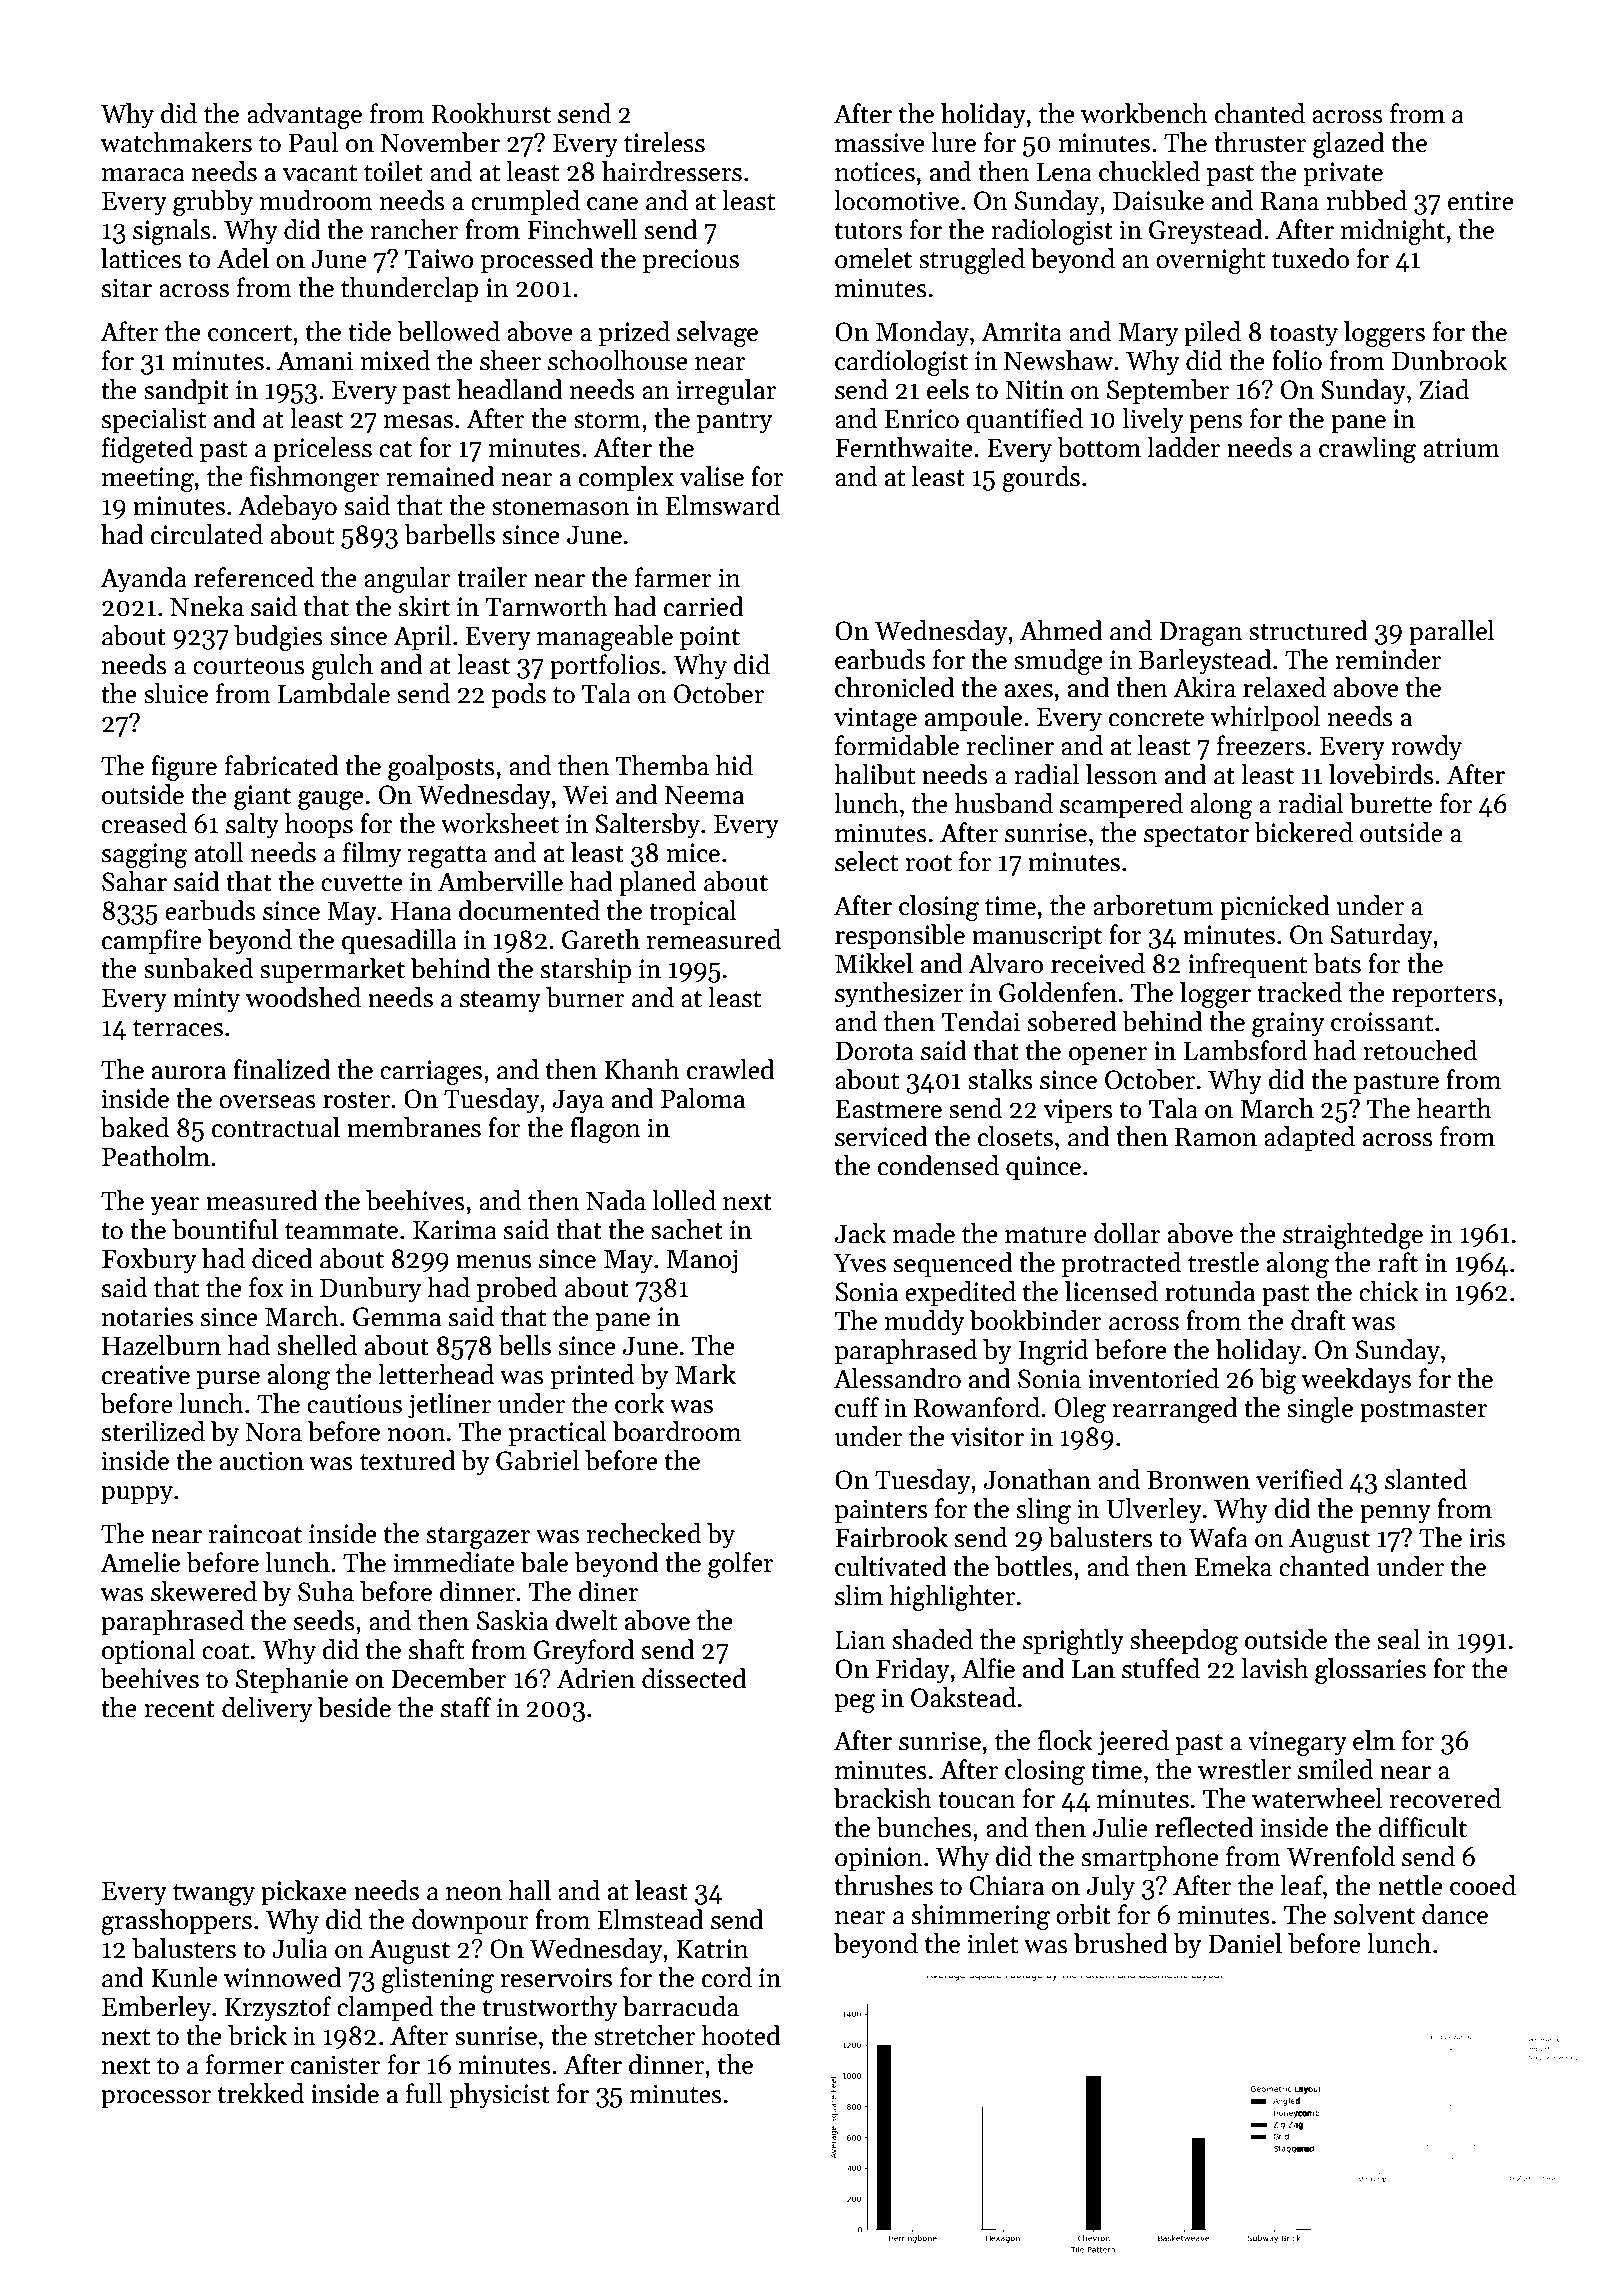 This screenshot has height=2292, width=1620. Describe the element at coordinates (1098, 963) in the screenshot. I see `received` at that location.
